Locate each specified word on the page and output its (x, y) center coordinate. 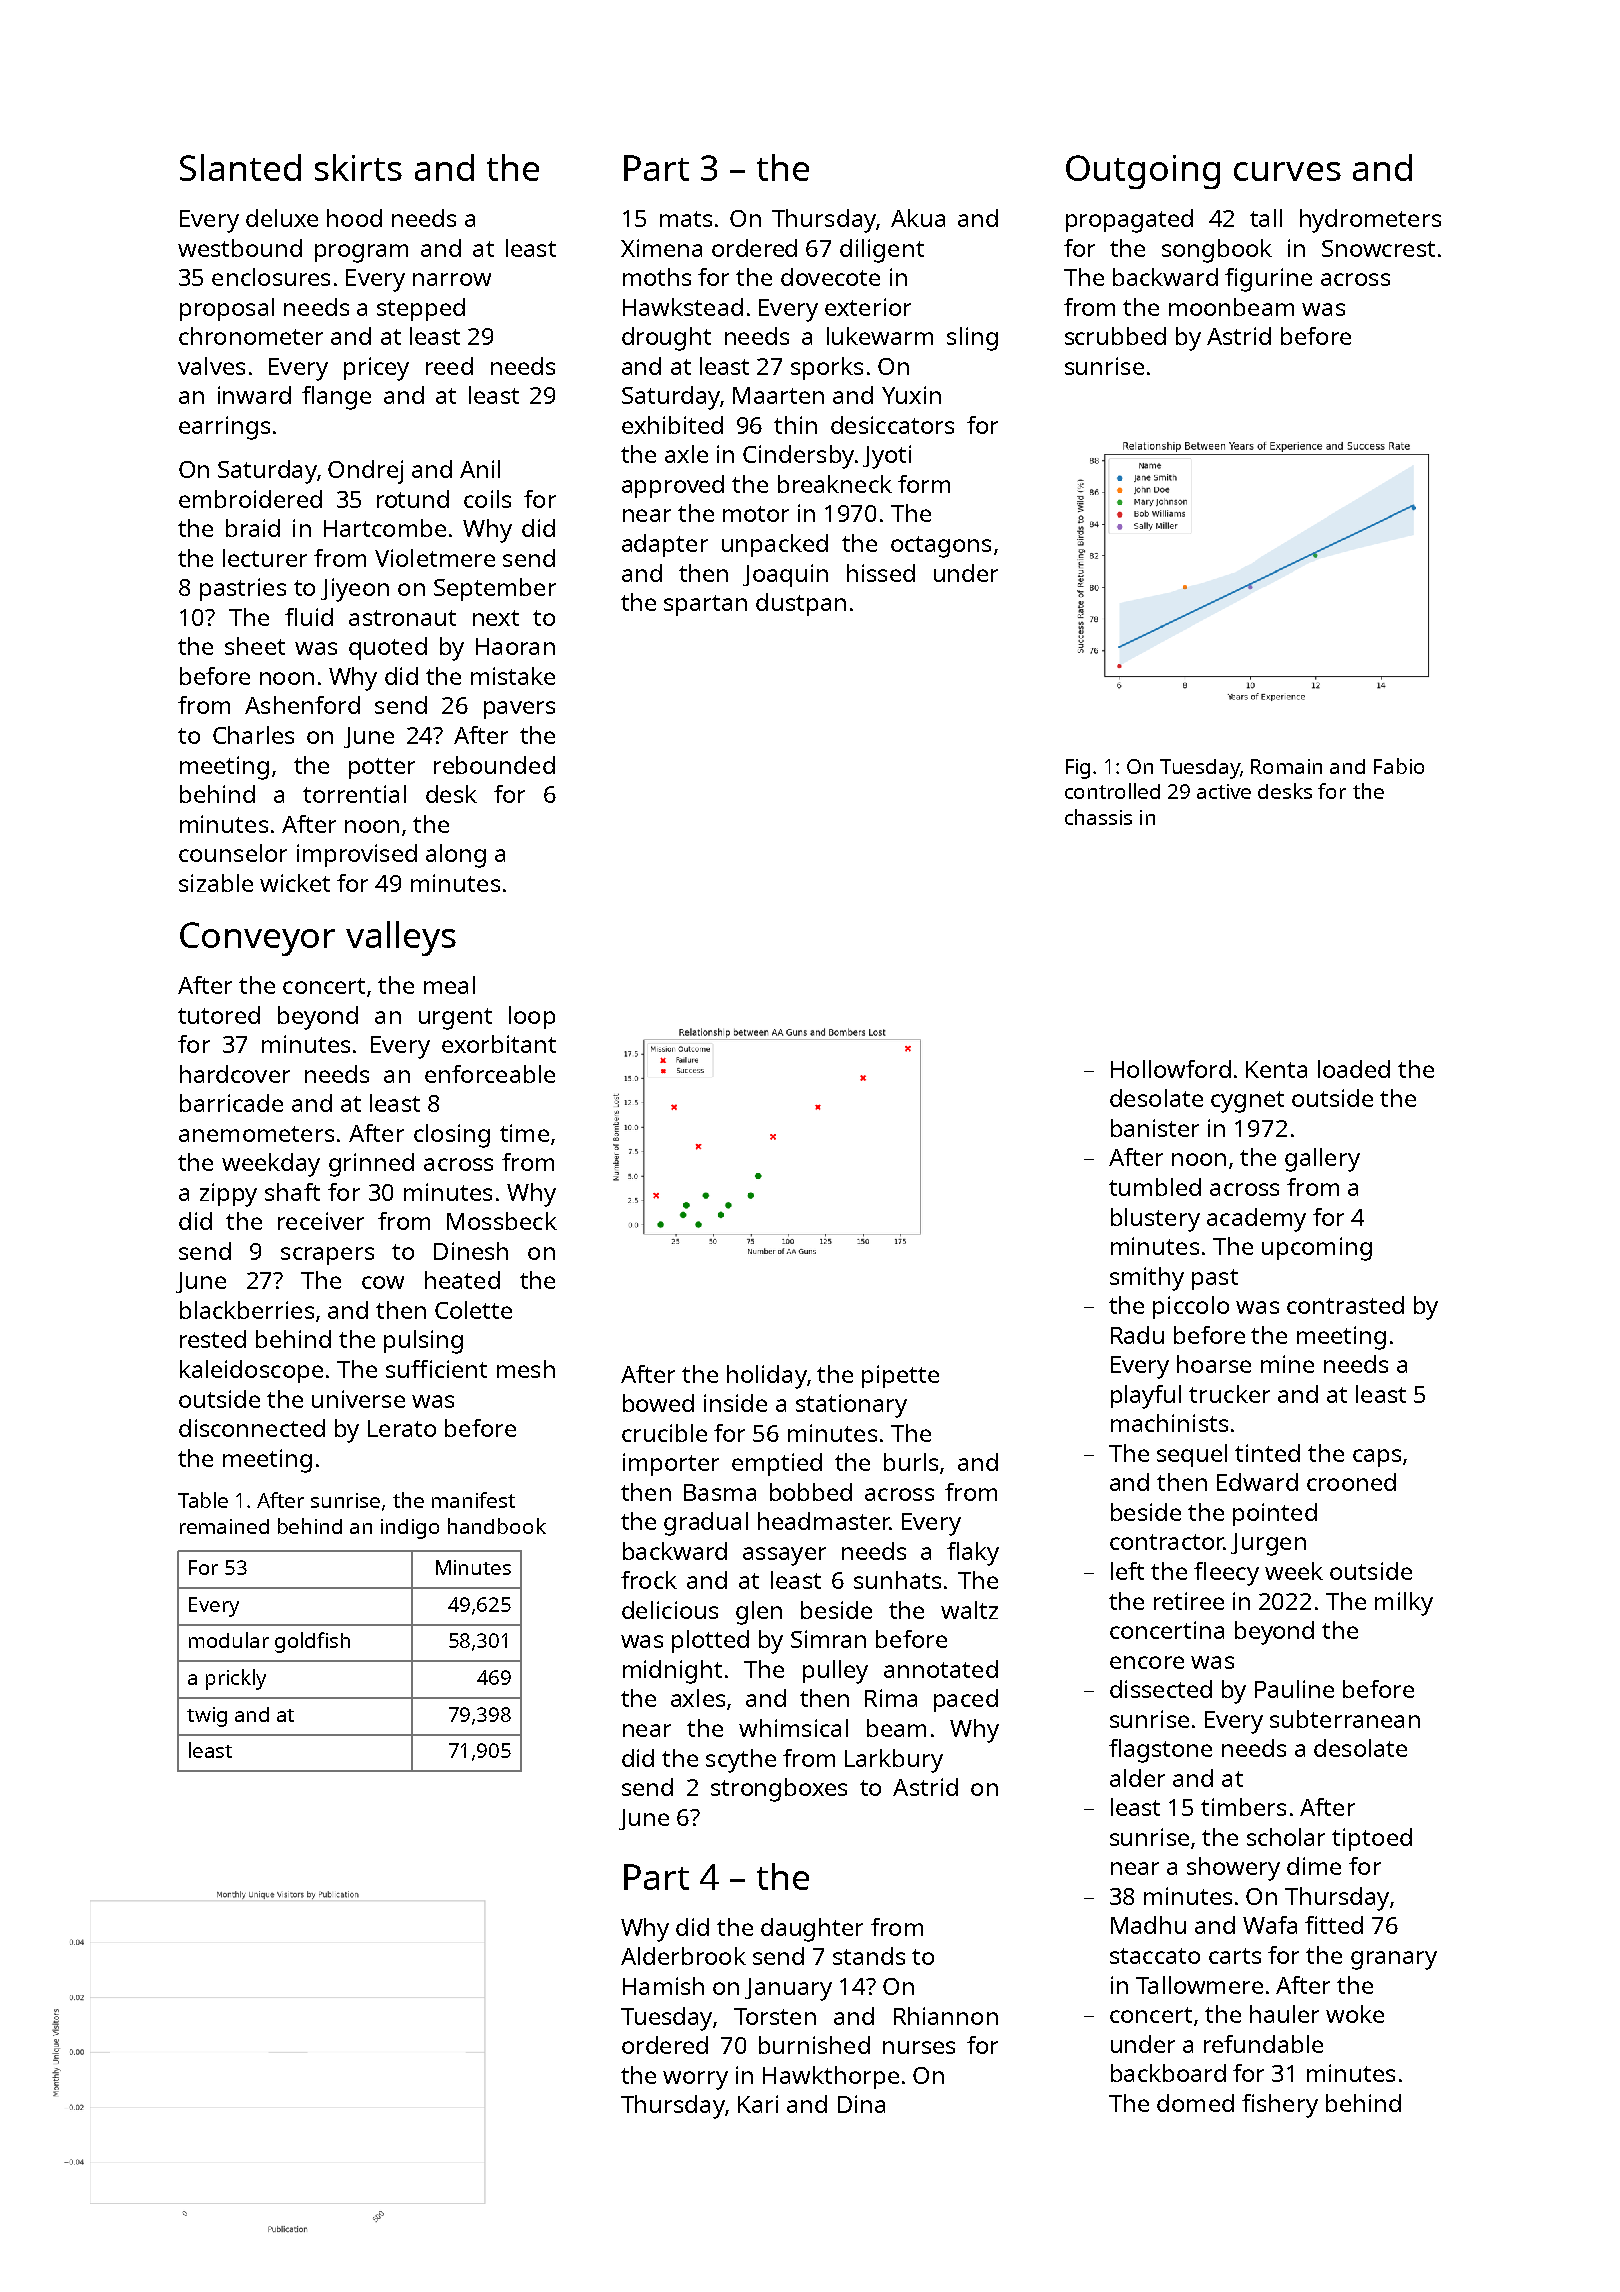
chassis (1098, 817)
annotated (941, 1669)
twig (207, 1717)
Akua (918, 218)
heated (462, 1280)
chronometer (251, 336)
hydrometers (1370, 221)
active (1224, 791)
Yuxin (911, 395)
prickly (236, 1679)
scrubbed (1115, 336)
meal (449, 985)
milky (1404, 1604)
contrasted (1345, 1305)
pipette (900, 1376)
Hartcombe (385, 528)
